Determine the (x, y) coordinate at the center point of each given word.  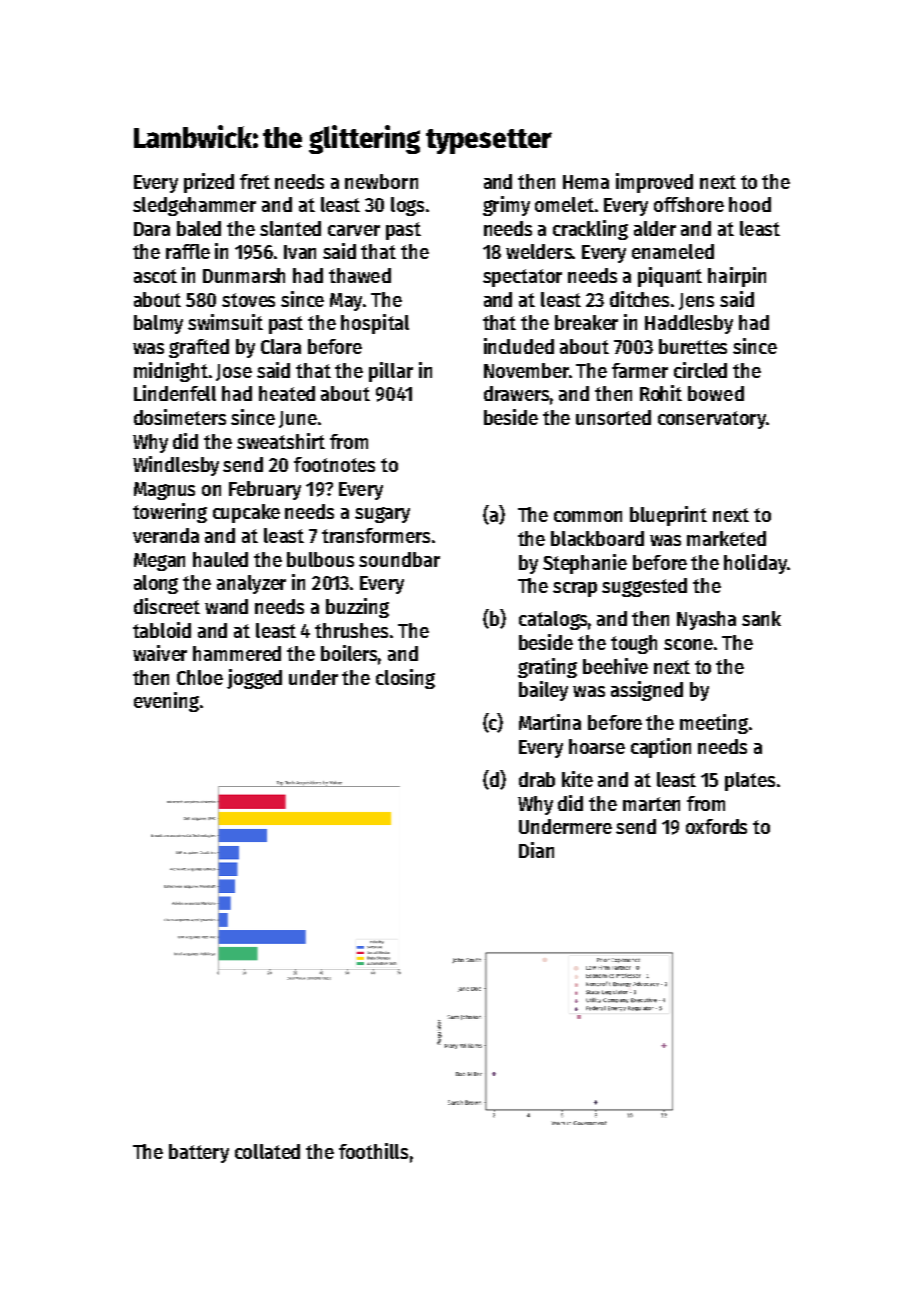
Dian (536, 850)
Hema (586, 182)
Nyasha (706, 620)
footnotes (334, 464)
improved (654, 183)
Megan (159, 562)
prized (209, 183)
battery (199, 1153)
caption (661, 748)
